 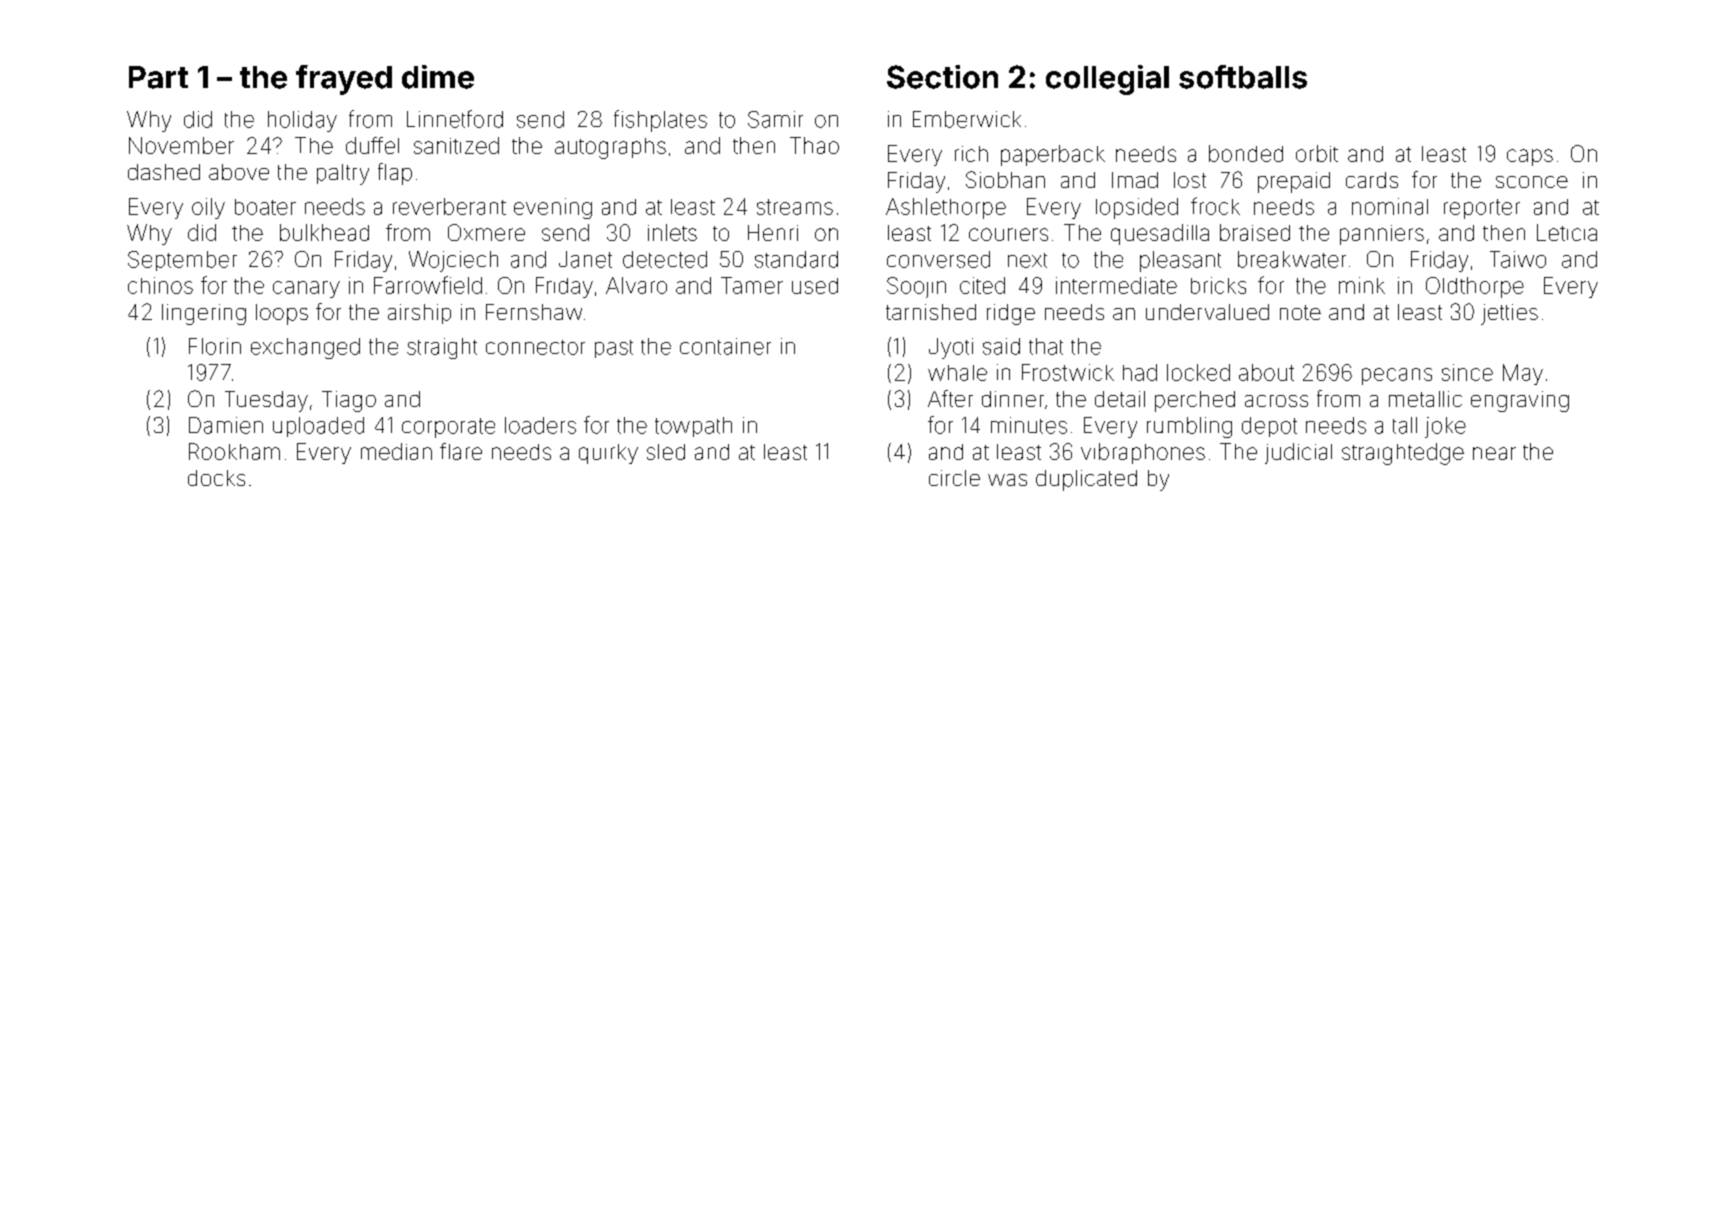 What do you see at coordinates (1532, 182) in the page?
I see `sconce` at bounding box center [1532, 182].
